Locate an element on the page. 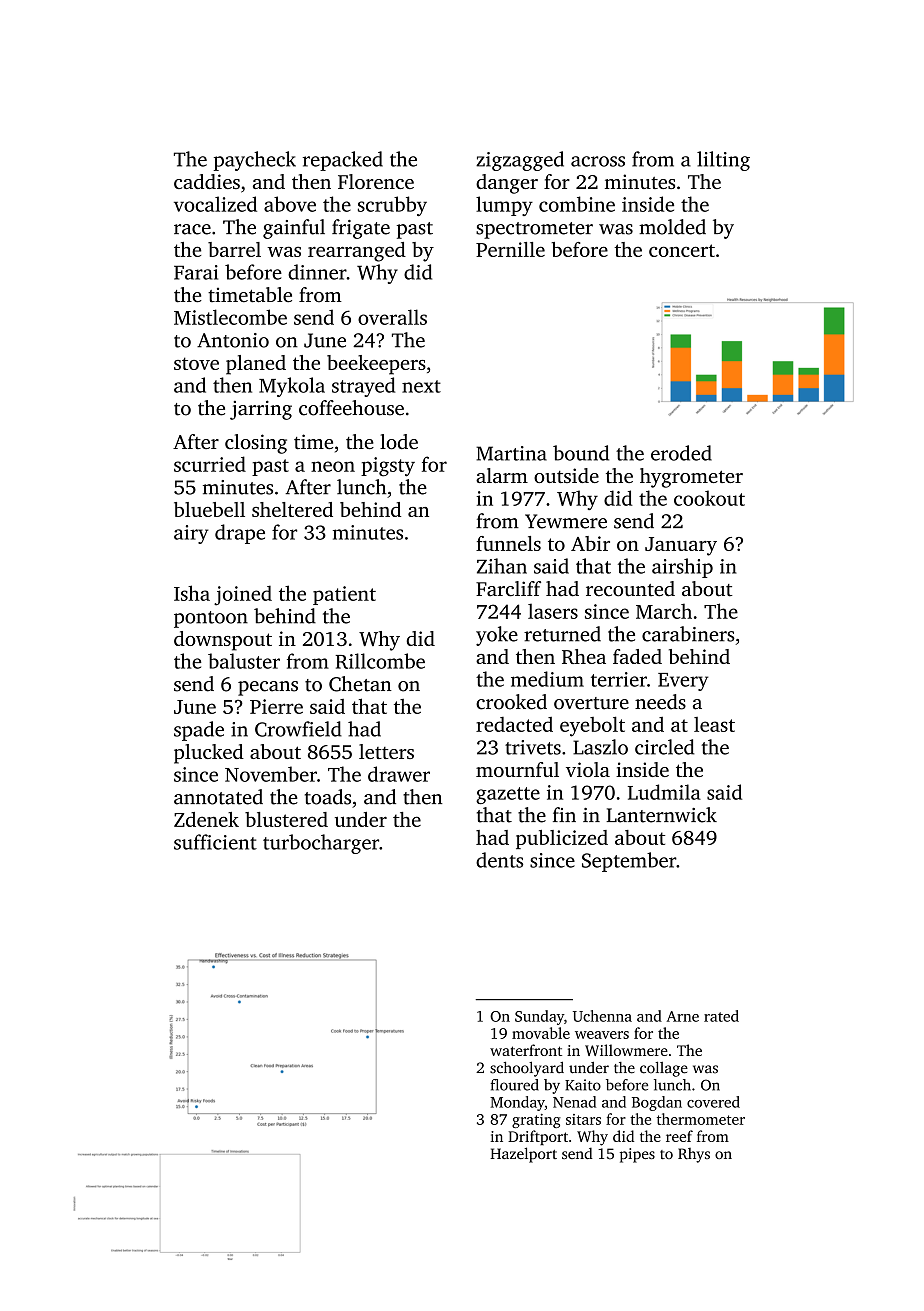 The height and width of the document is (1311, 924). Hazelport is located at coordinates (523, 1155).
